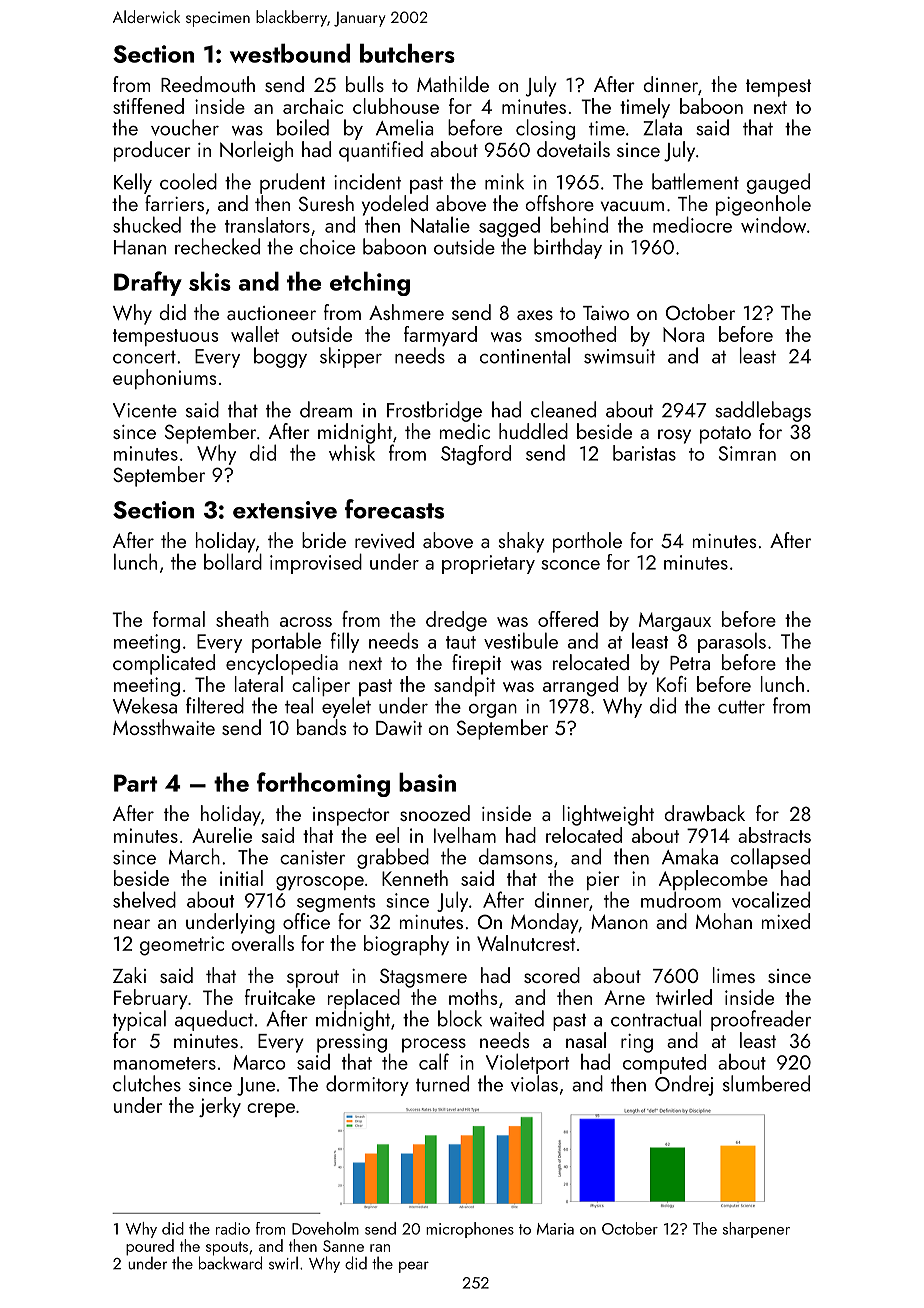 The image size is (924, 1308). Describe the element at coordinates (662, 127) in the document. I see `Zlata` at that location.
